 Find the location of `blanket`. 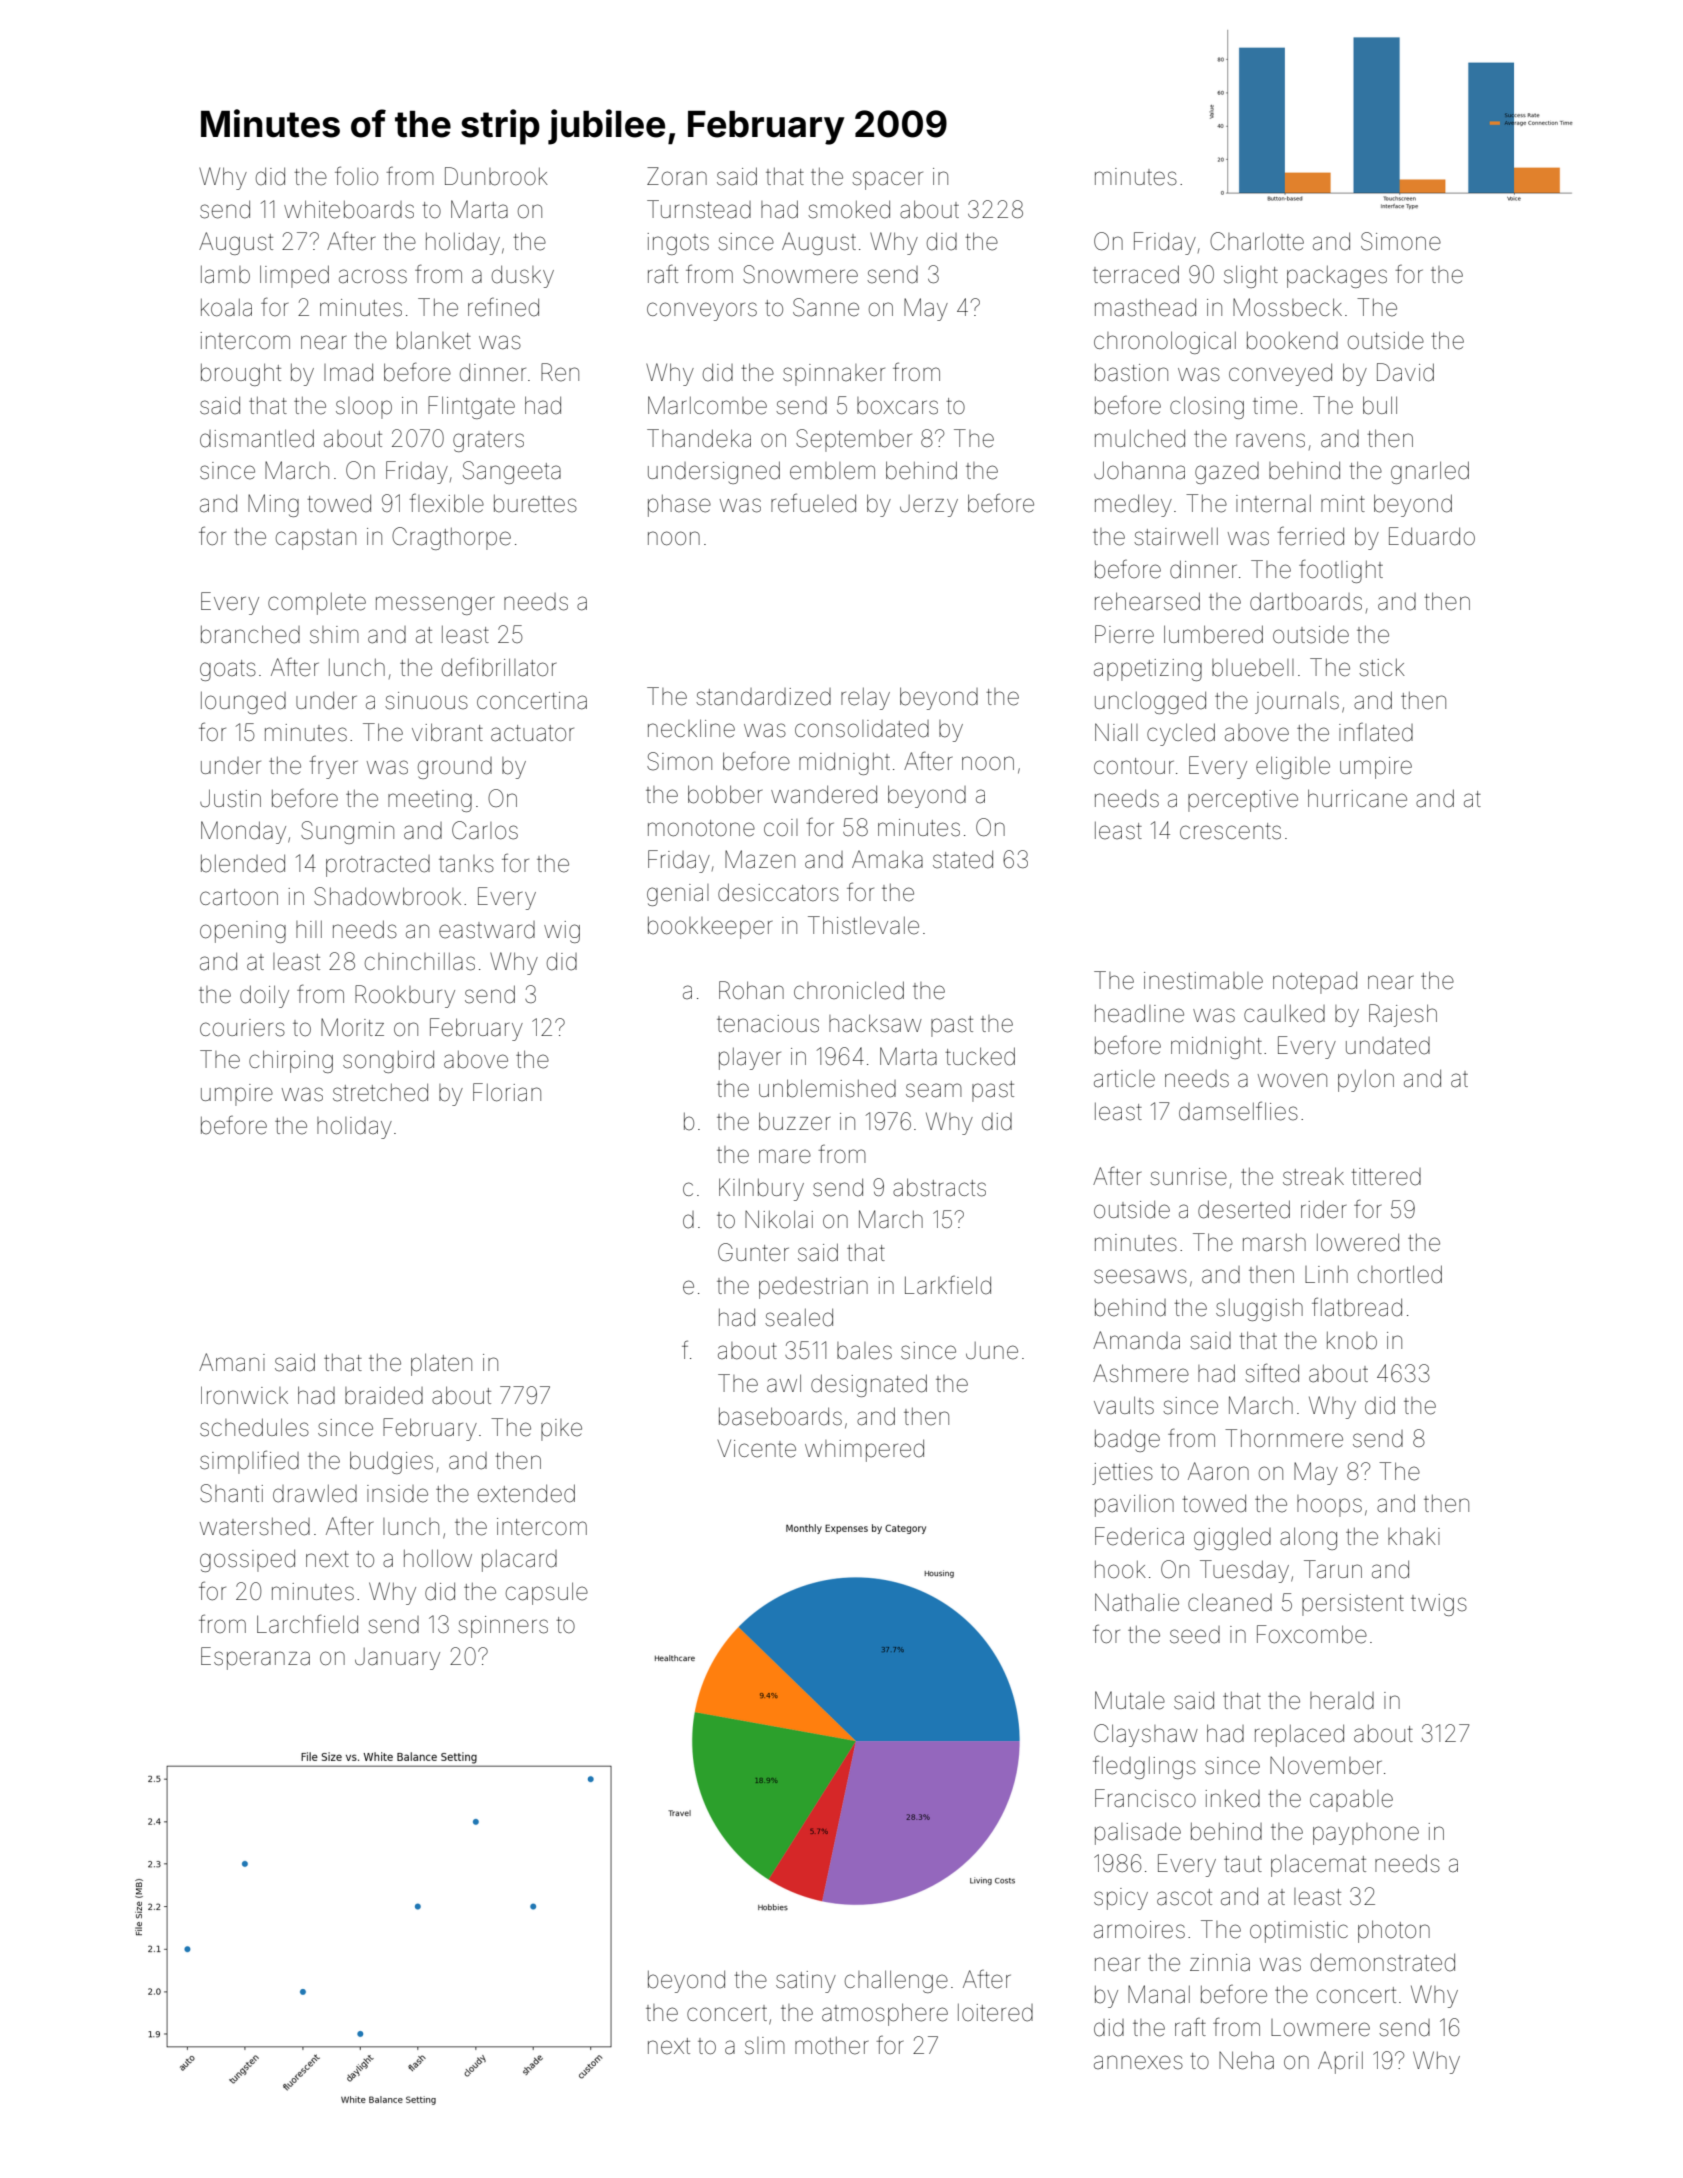

blanket is located at coordinates (434, 341).
